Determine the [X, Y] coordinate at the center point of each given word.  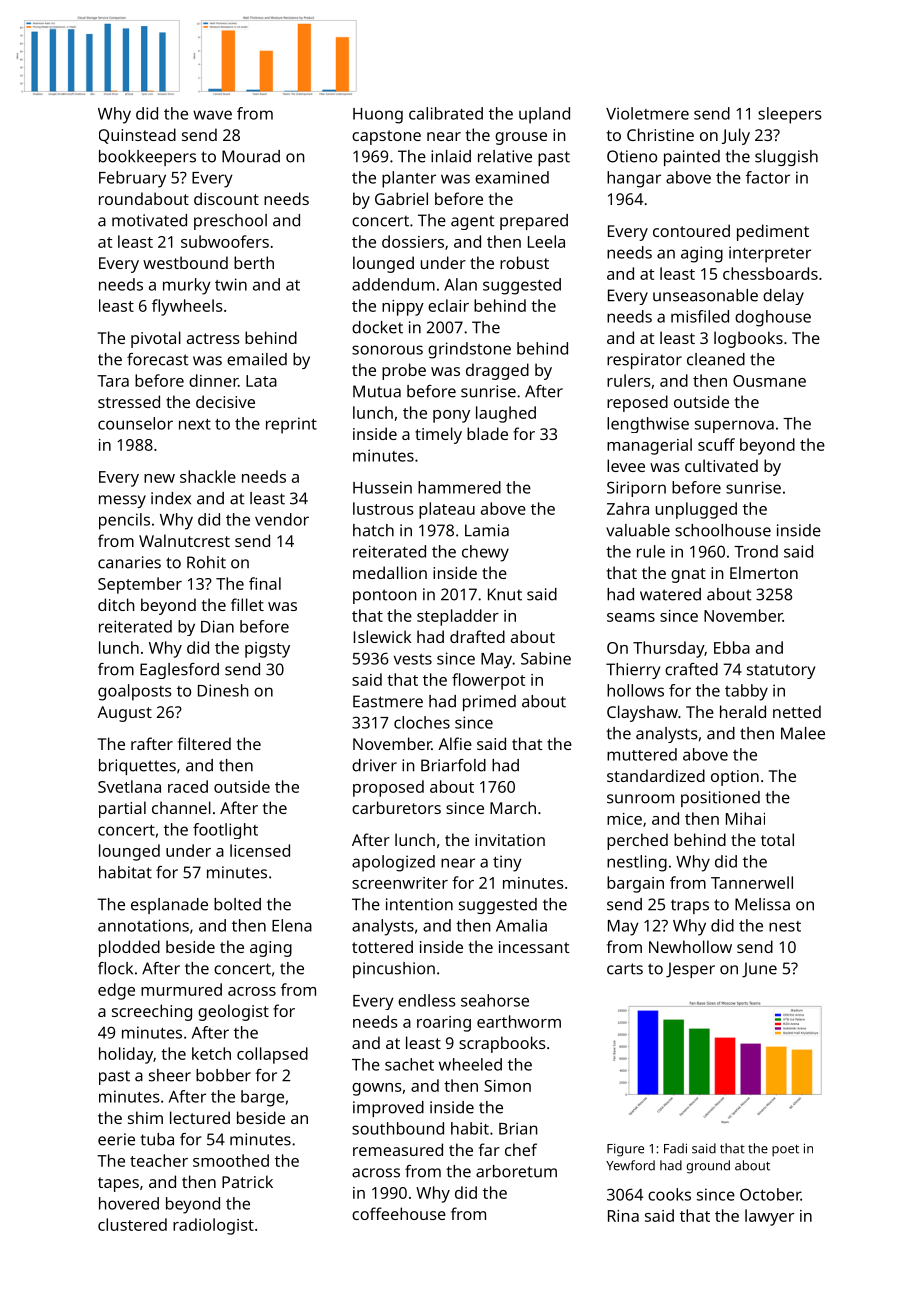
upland [544, 115]
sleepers [789, 115]
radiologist [213, 1226]
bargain [635, 884]
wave [212, 115]
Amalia [521, 925]
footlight [225, 831]
